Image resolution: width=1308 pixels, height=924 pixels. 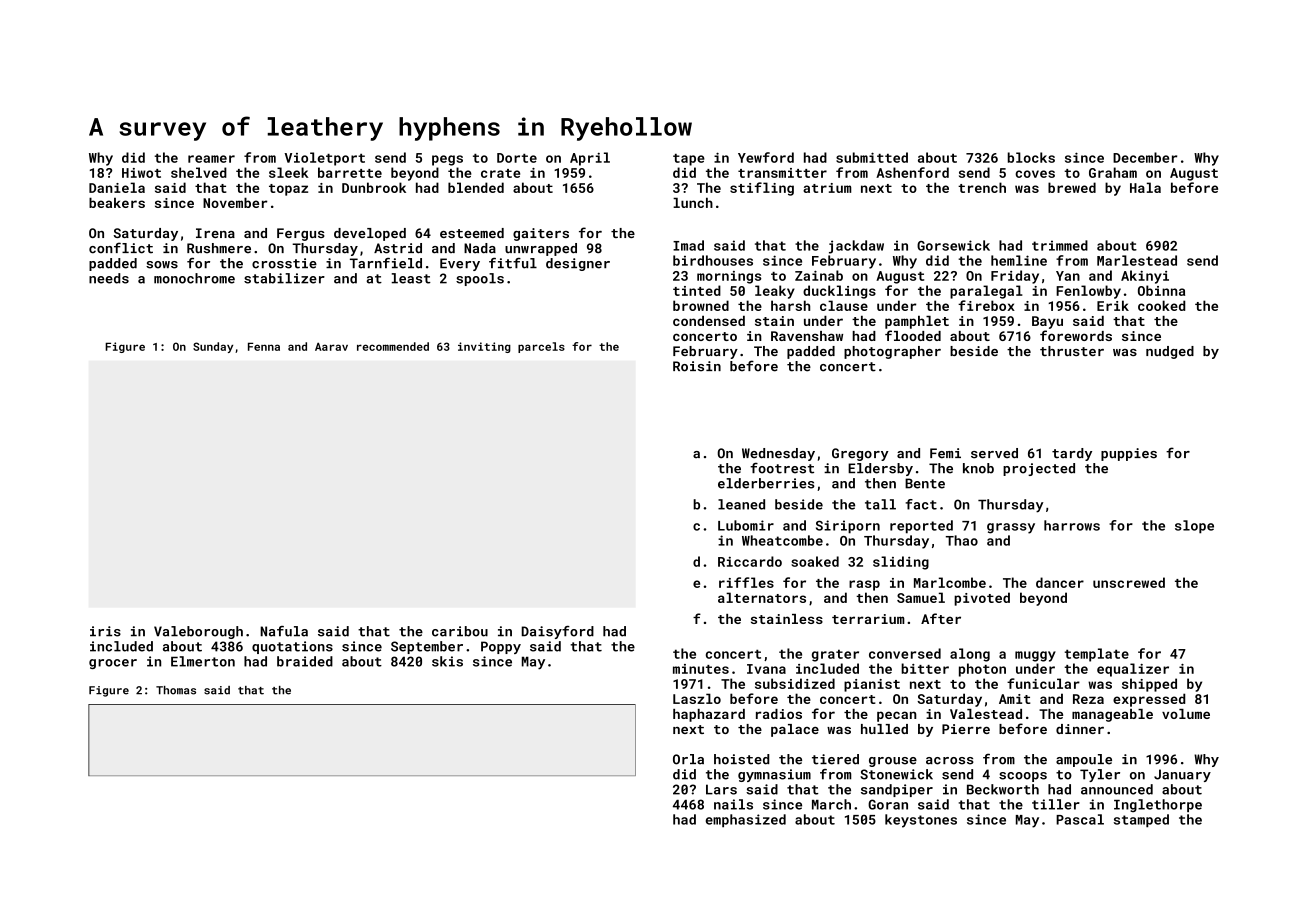 I want to click on stamped, so click(x=1141, y=821).
